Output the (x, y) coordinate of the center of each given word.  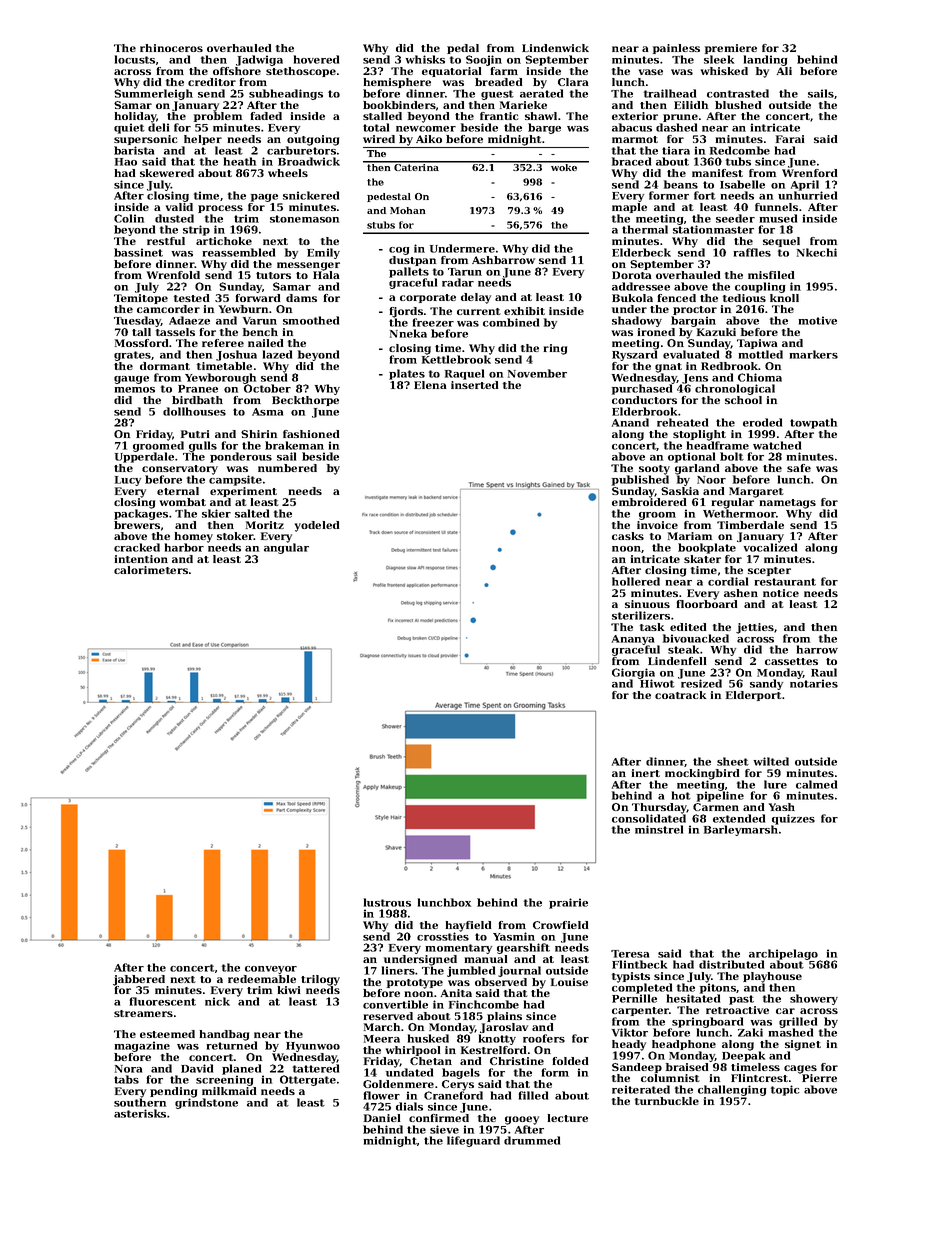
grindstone (206, 1103)
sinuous (647, 604)
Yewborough (220, 378)
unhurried (807, 195)
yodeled (317, 526)
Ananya (633, 640)
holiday (135, 117)
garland (697, 469)
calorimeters (151, 570)
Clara (573, 82)
